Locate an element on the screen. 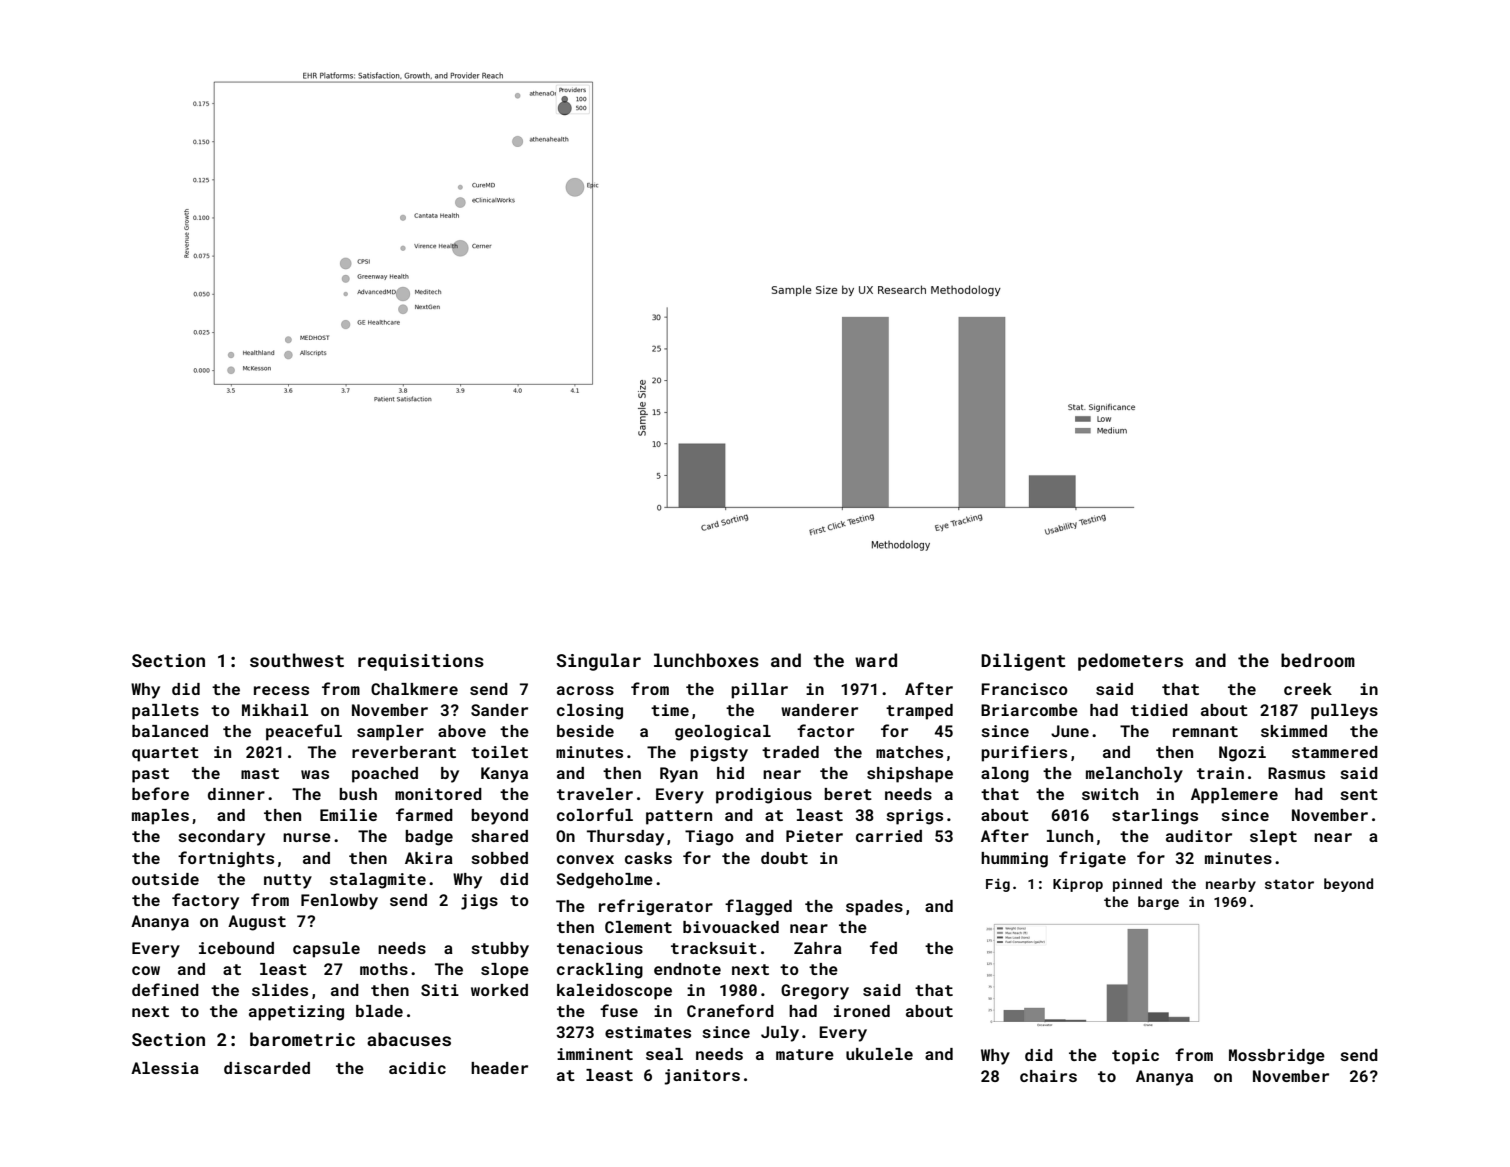 The image size is (1510, 1167). ward is located at coordinates (876, 660).
